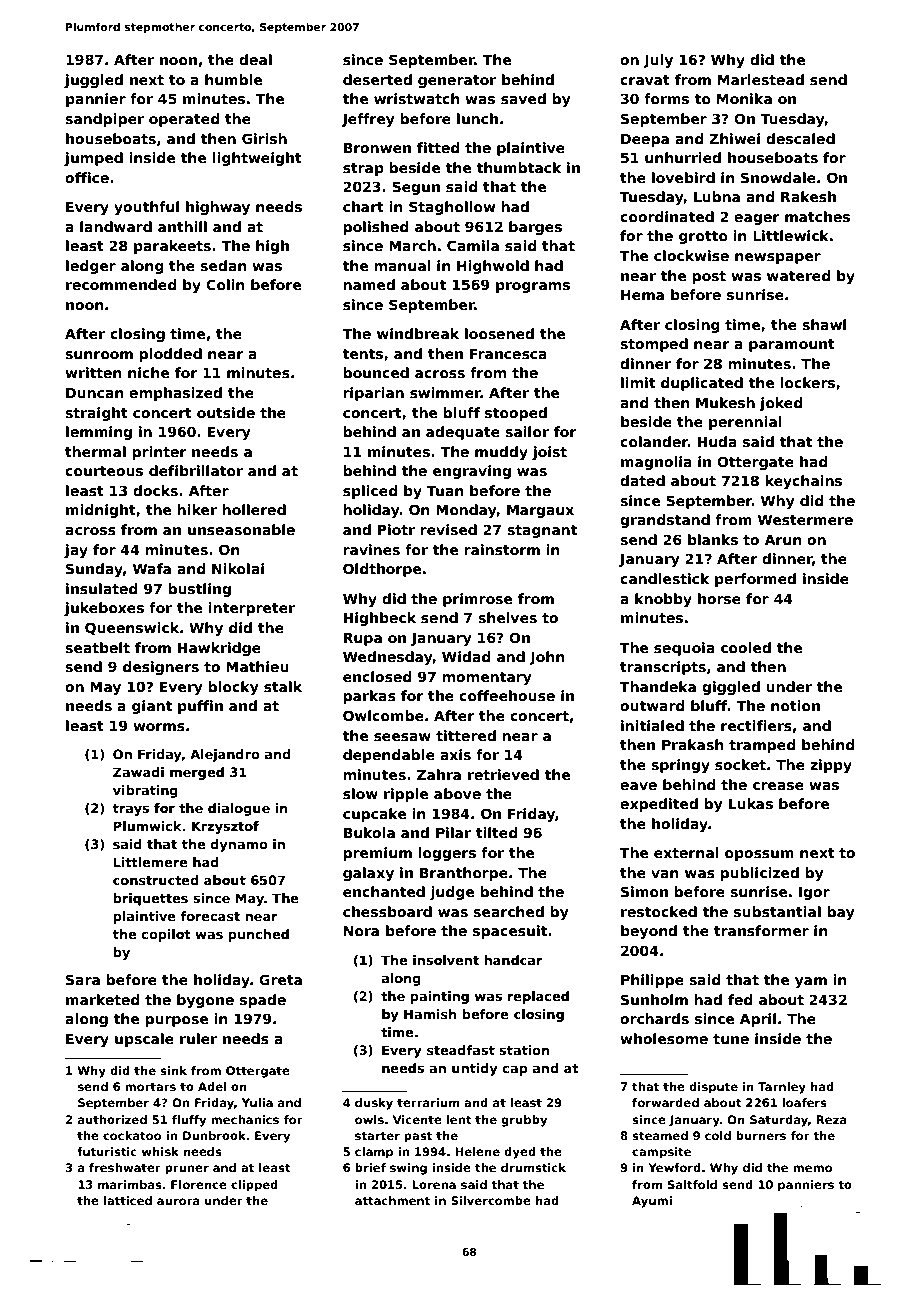  Describe the element at coordinates (761, 79) in the document. I see `Marlestead` at that location.
